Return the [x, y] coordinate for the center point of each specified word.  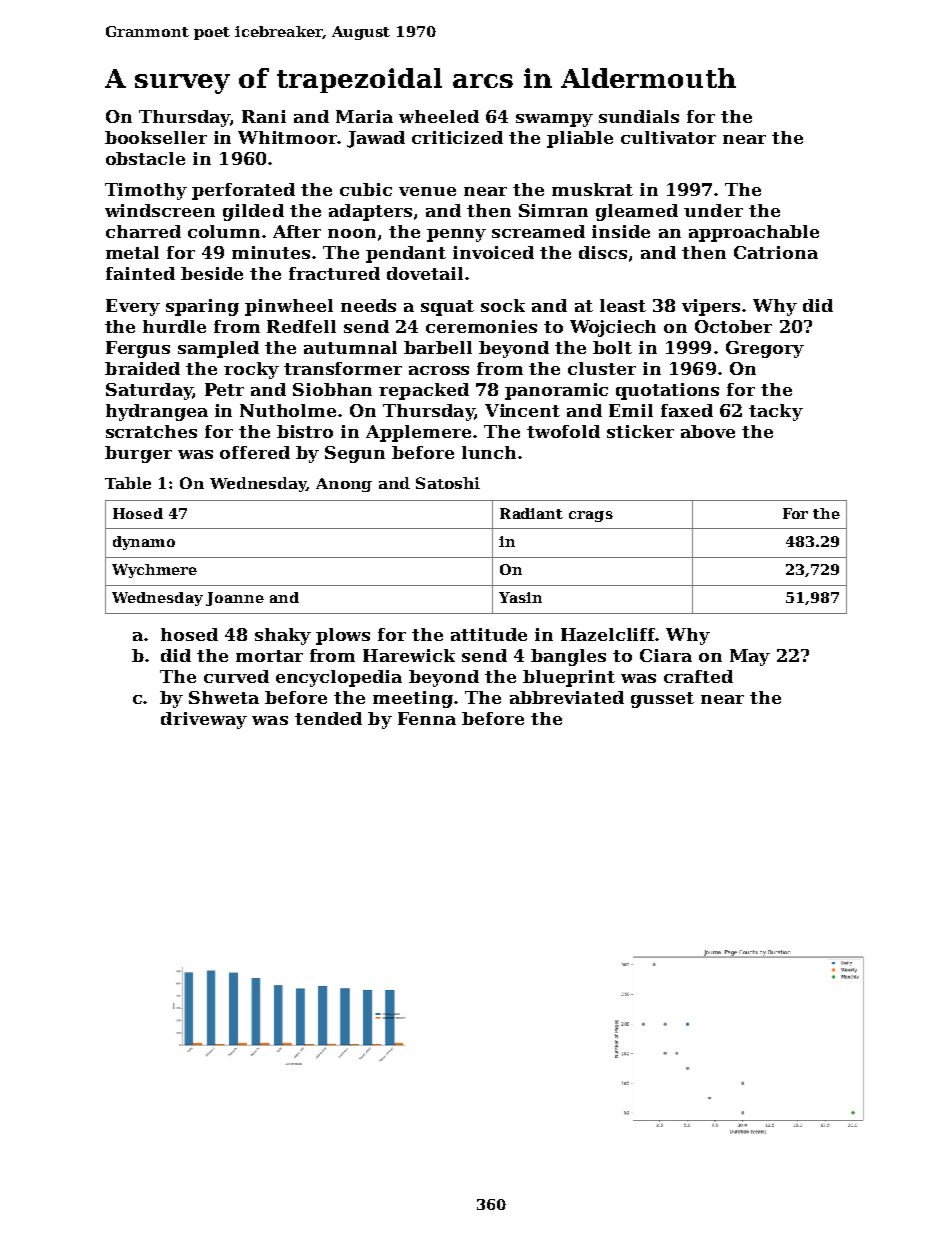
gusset [662, 700]
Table [128, 483]
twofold [563, 431]
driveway [204, 720]
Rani [264, 116]
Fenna [427, 718]
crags [591, 516]
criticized [457, 137]
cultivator [668, 137]
